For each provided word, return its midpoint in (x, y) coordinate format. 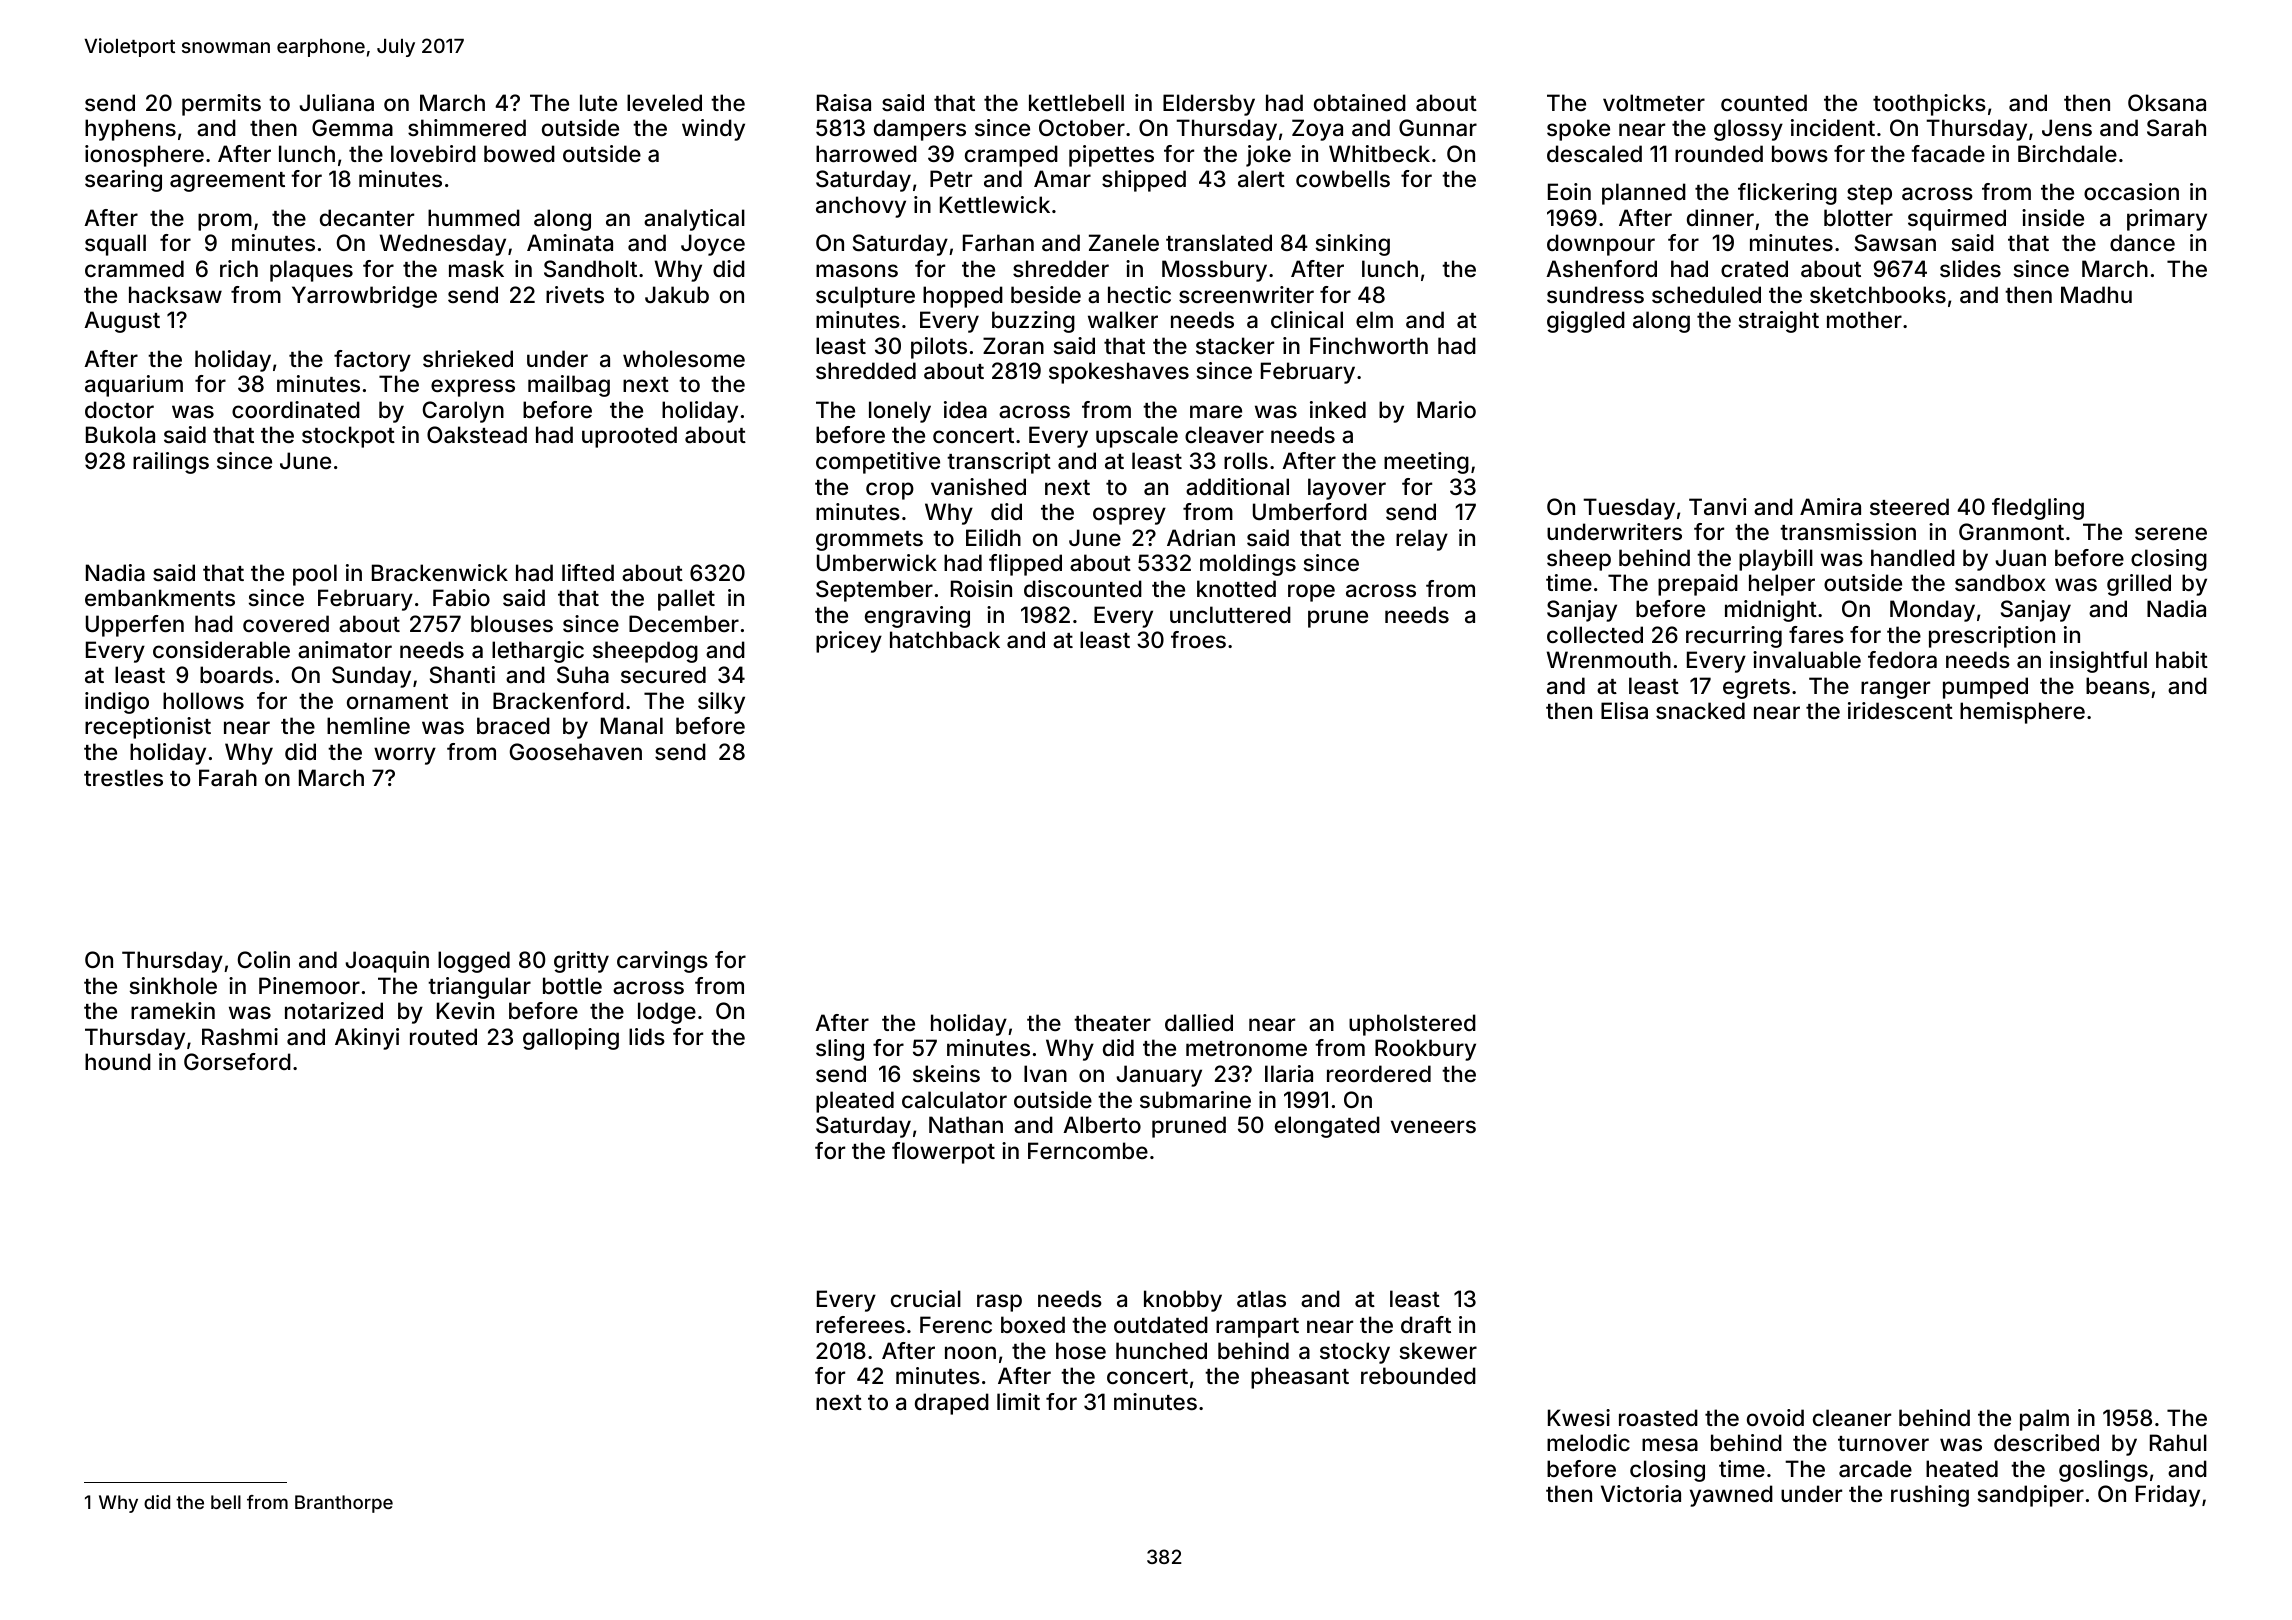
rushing (1930, 1496)
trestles (123, 777)
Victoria (1641, 1493)
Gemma (352, 128)
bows (1800, 153)
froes (1198, 639)
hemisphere (2022, 713)
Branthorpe (344, 1504)
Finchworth (1369, 345)
